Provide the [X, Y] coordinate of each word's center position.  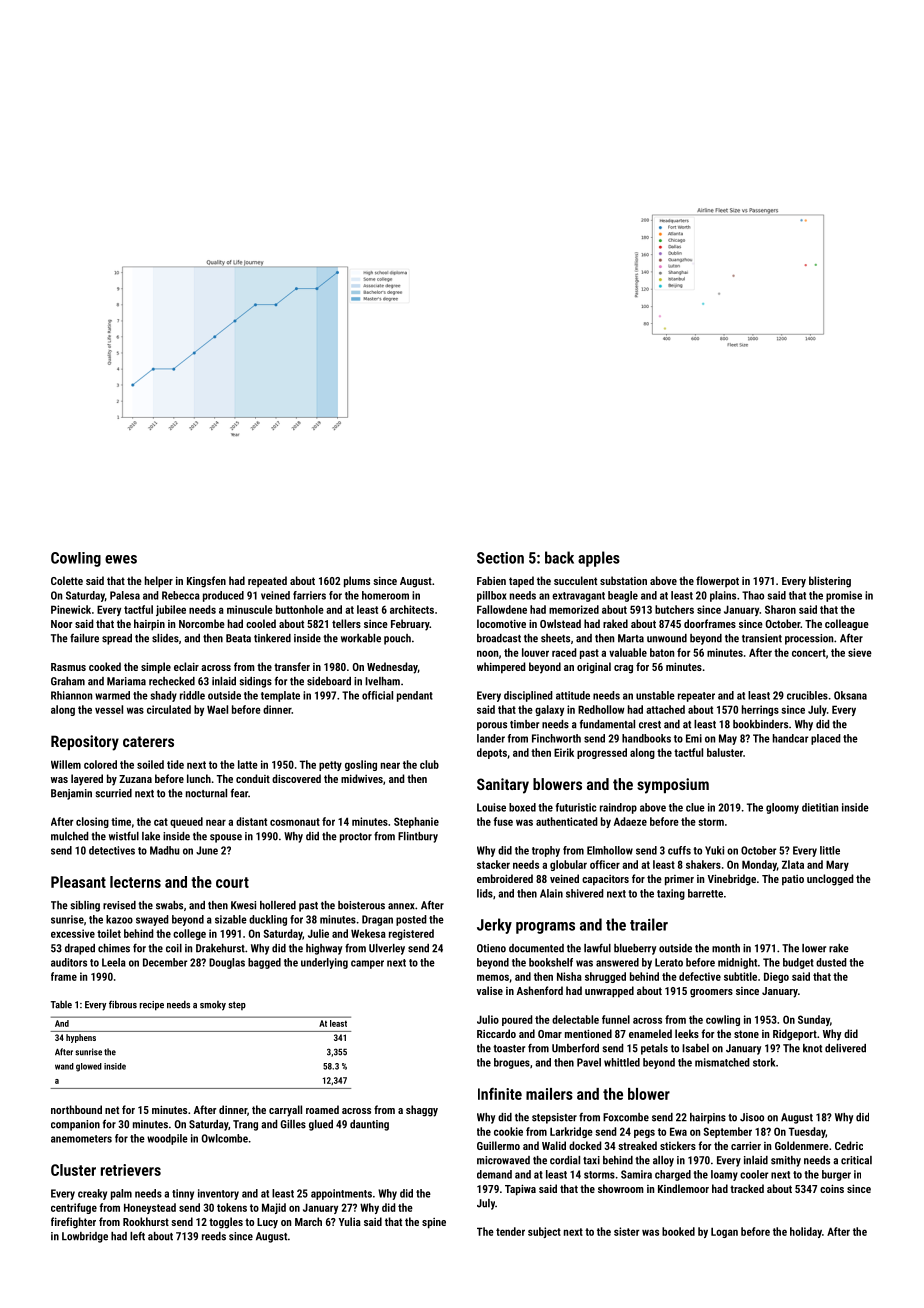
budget [798, 963]
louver [535, 652]
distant [251, 821]
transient [762, 638]
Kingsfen [206, 582]
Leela [114, 962]
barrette [705, 893]
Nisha [569, 976]
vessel [109, 709]
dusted [831, 962]
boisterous [361, 905]
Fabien [491, 580]
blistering [830, 582]
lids [485, 893]
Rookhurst [146, 1221]
